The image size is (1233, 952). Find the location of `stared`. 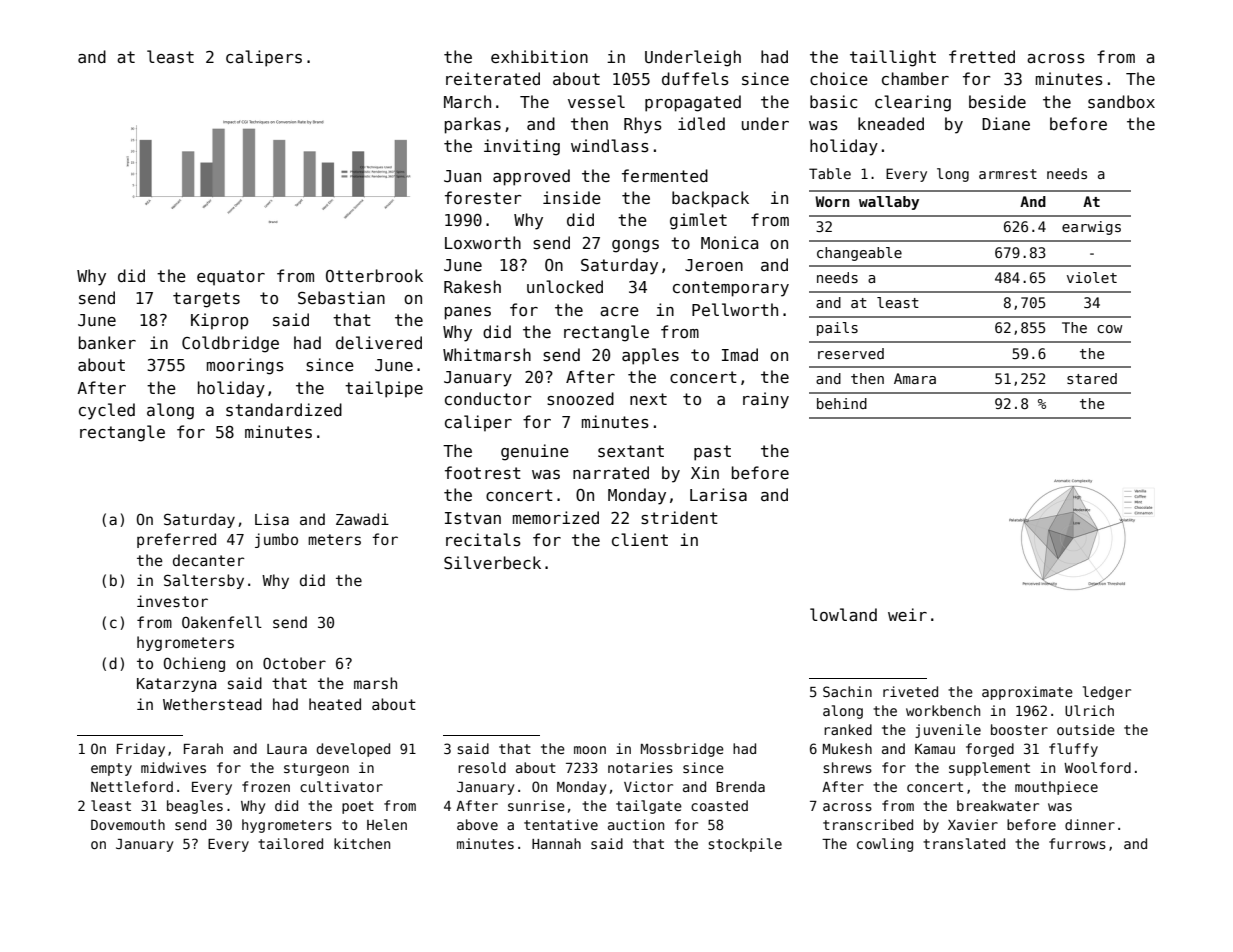

stared is located at coordinates (1092, 378).
